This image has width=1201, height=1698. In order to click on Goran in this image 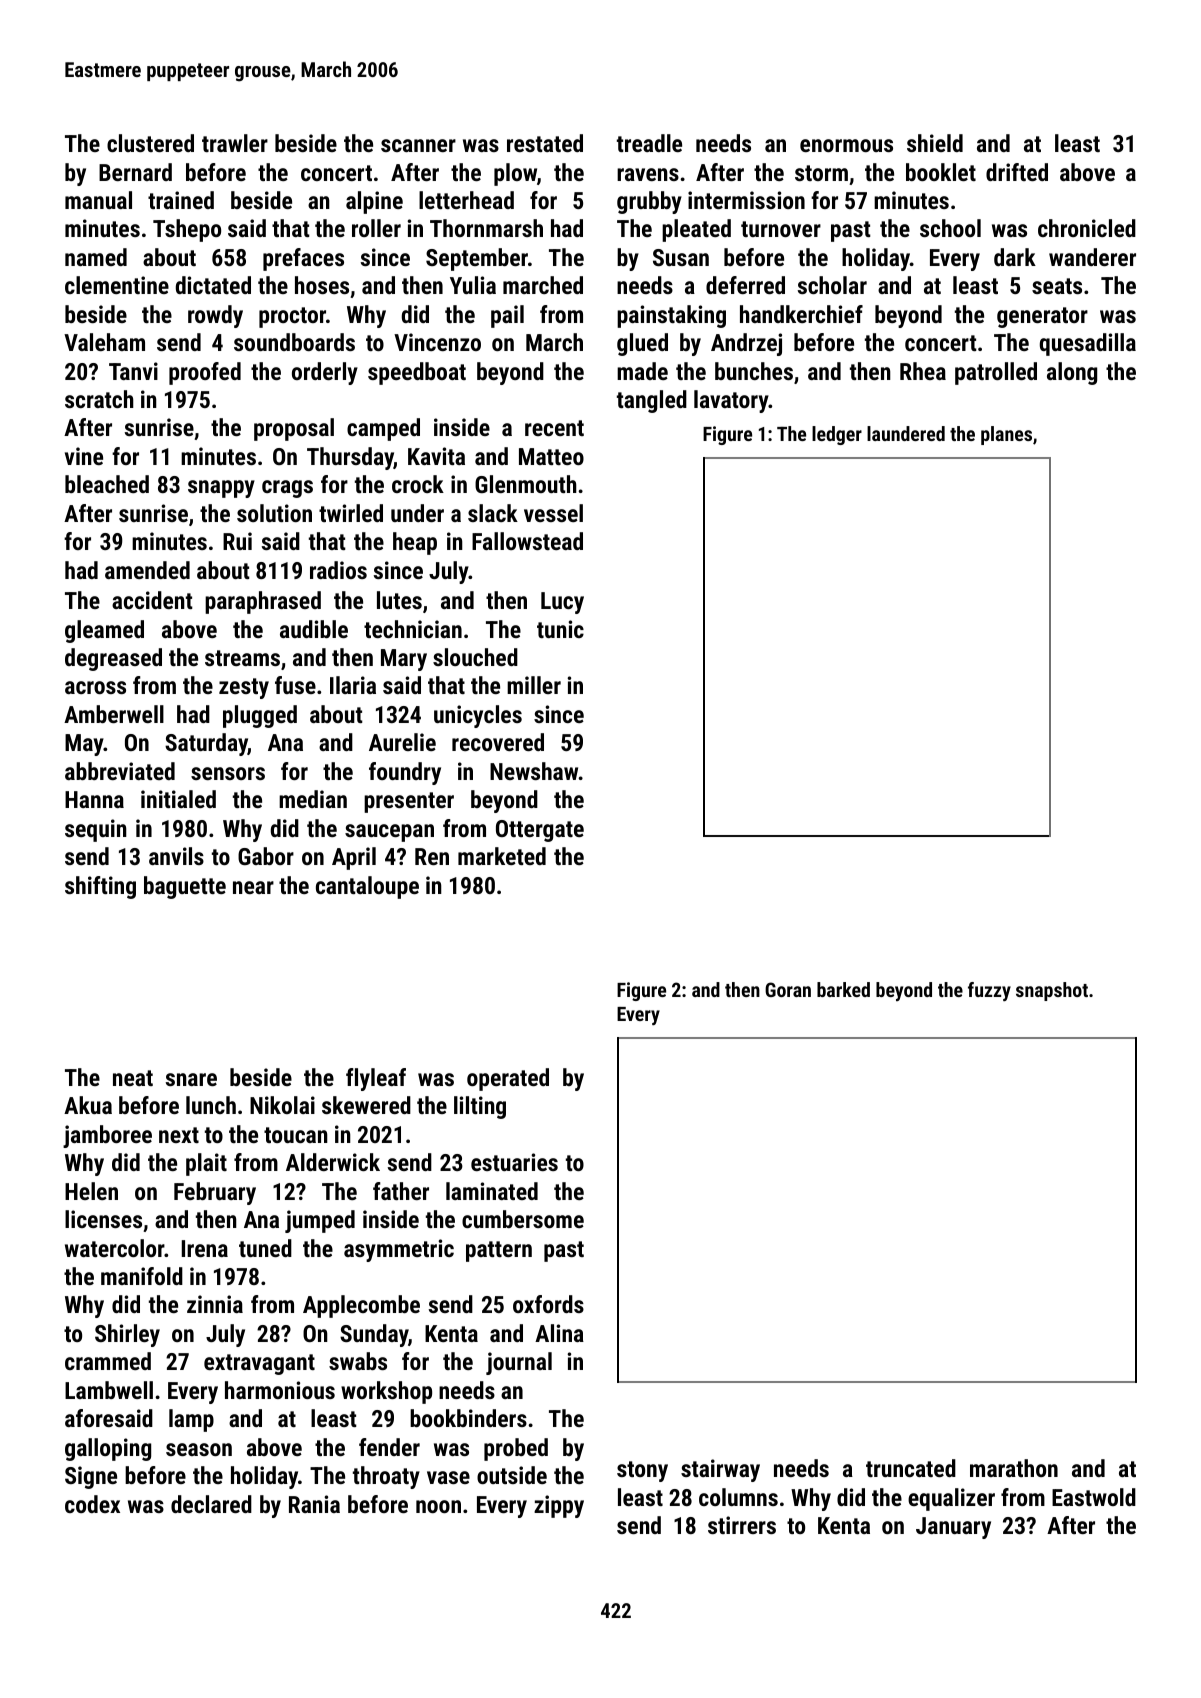, I will do `click(788, 989)`.
